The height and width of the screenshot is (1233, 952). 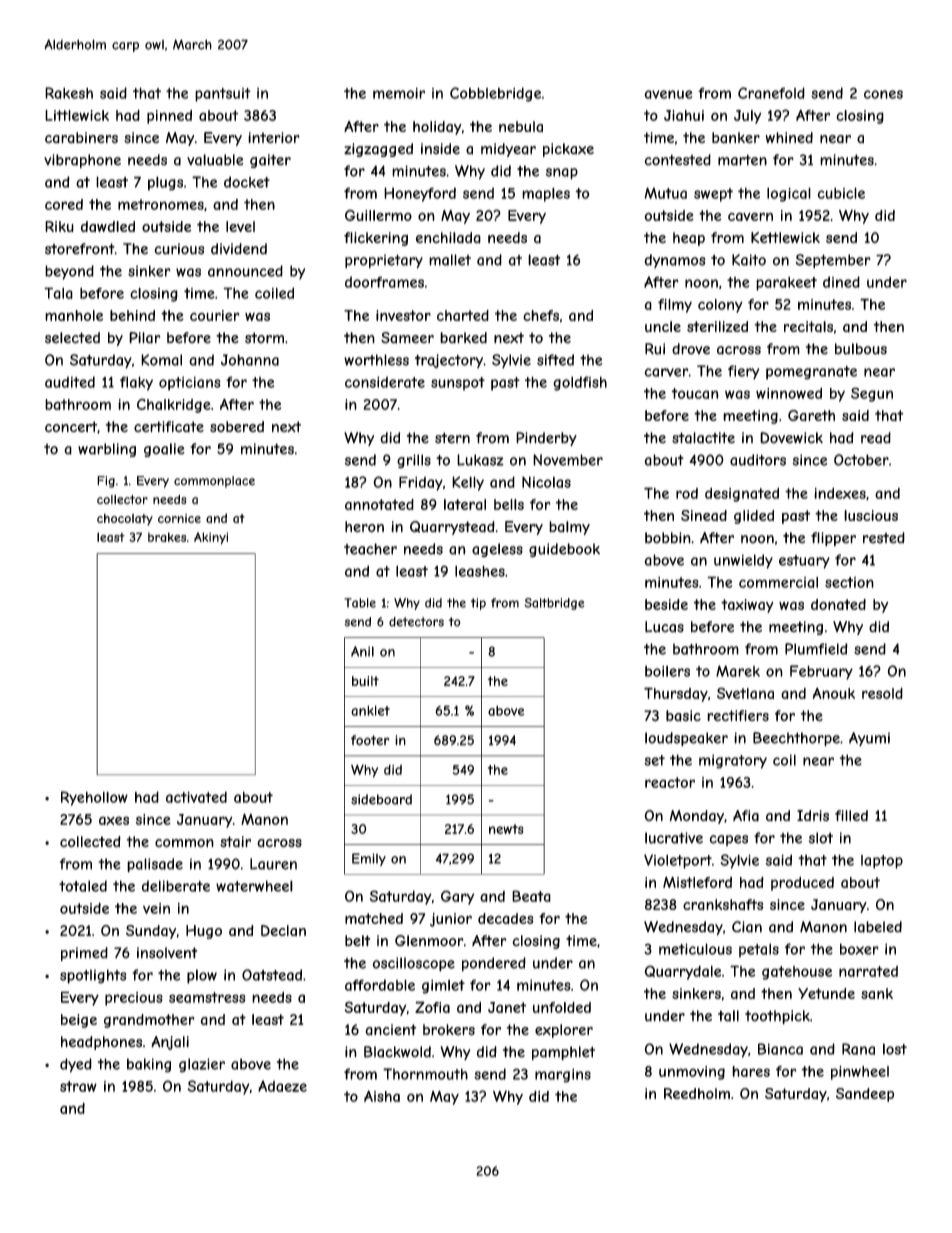 What do you see at coordinates (202, 1065) in the screenshot?
I see `glazier` at bounding box center [202, 1065].
